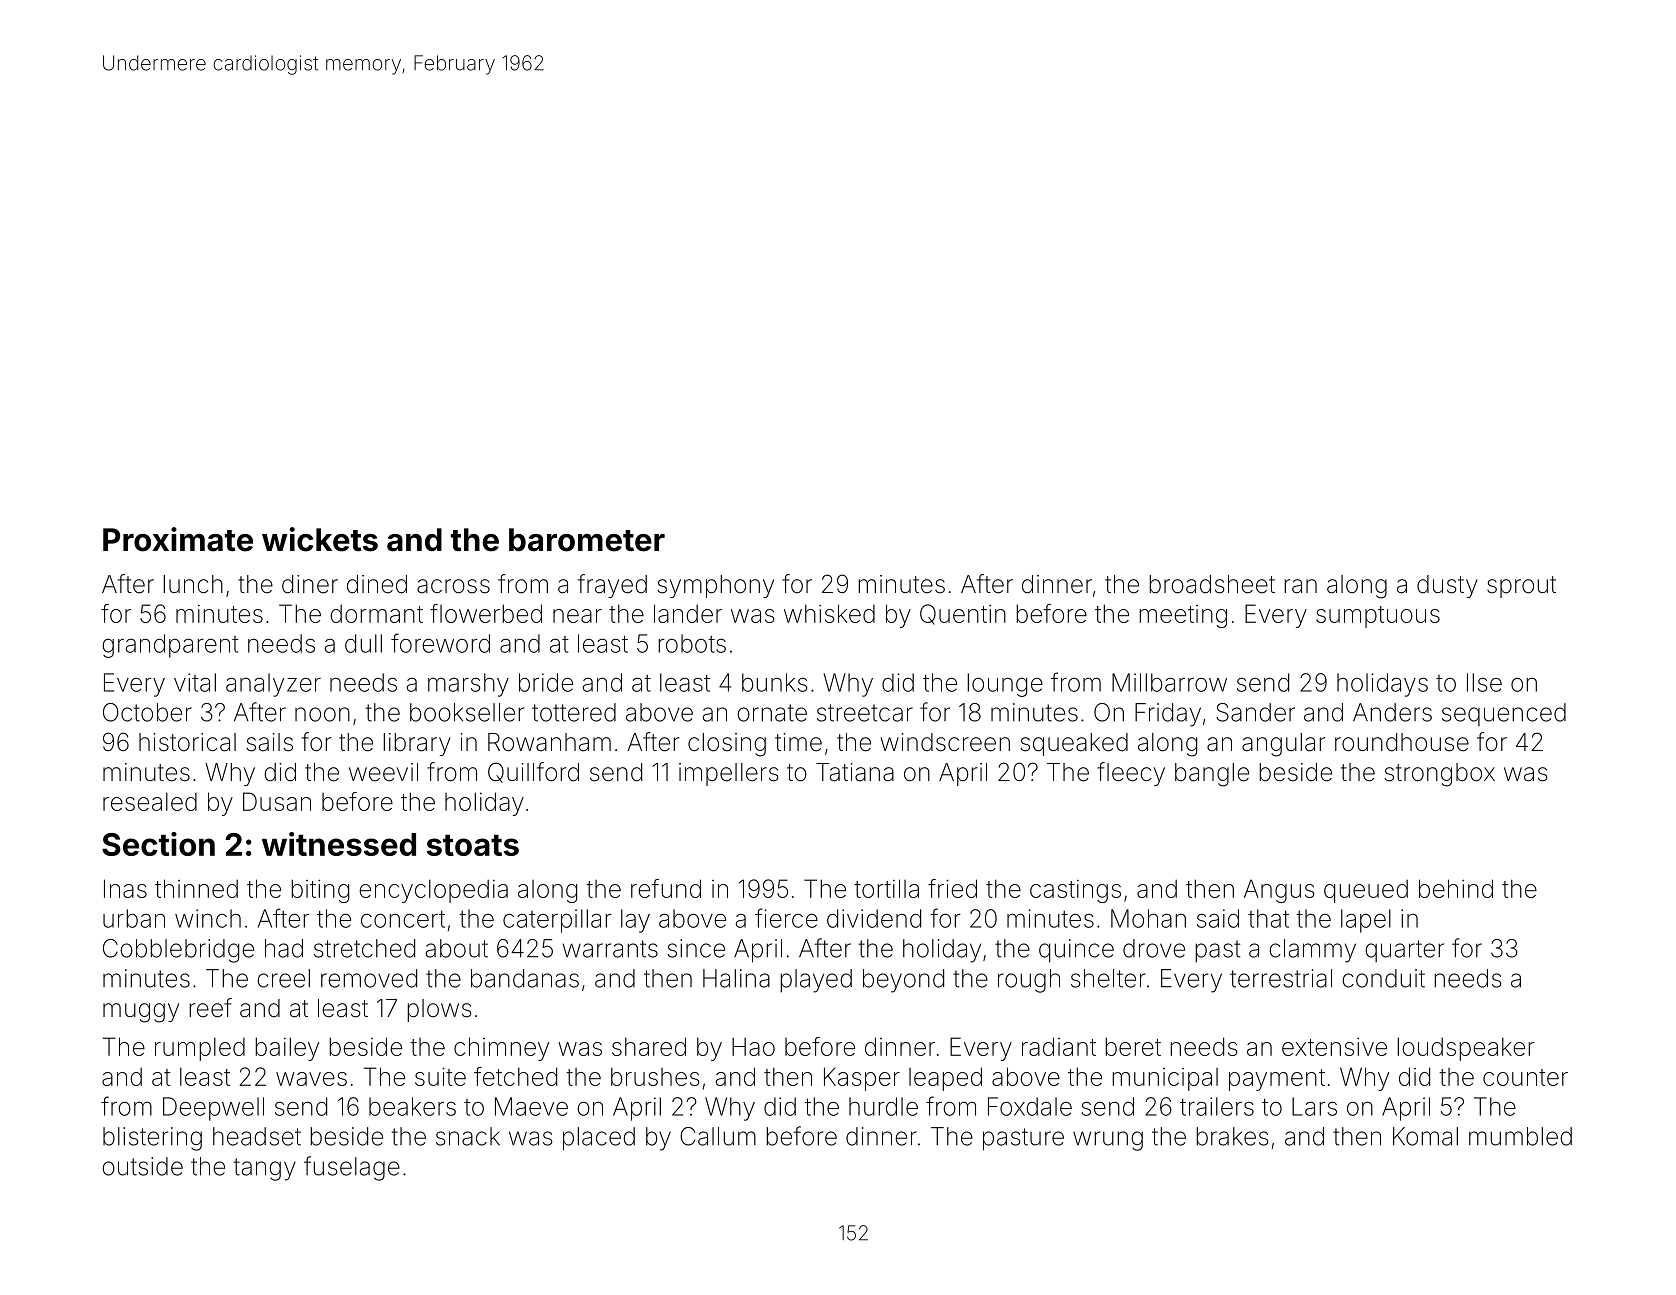  Describe the element at coordinates (1131, 774) in the screenshot. I see `fleecy` at that location.
